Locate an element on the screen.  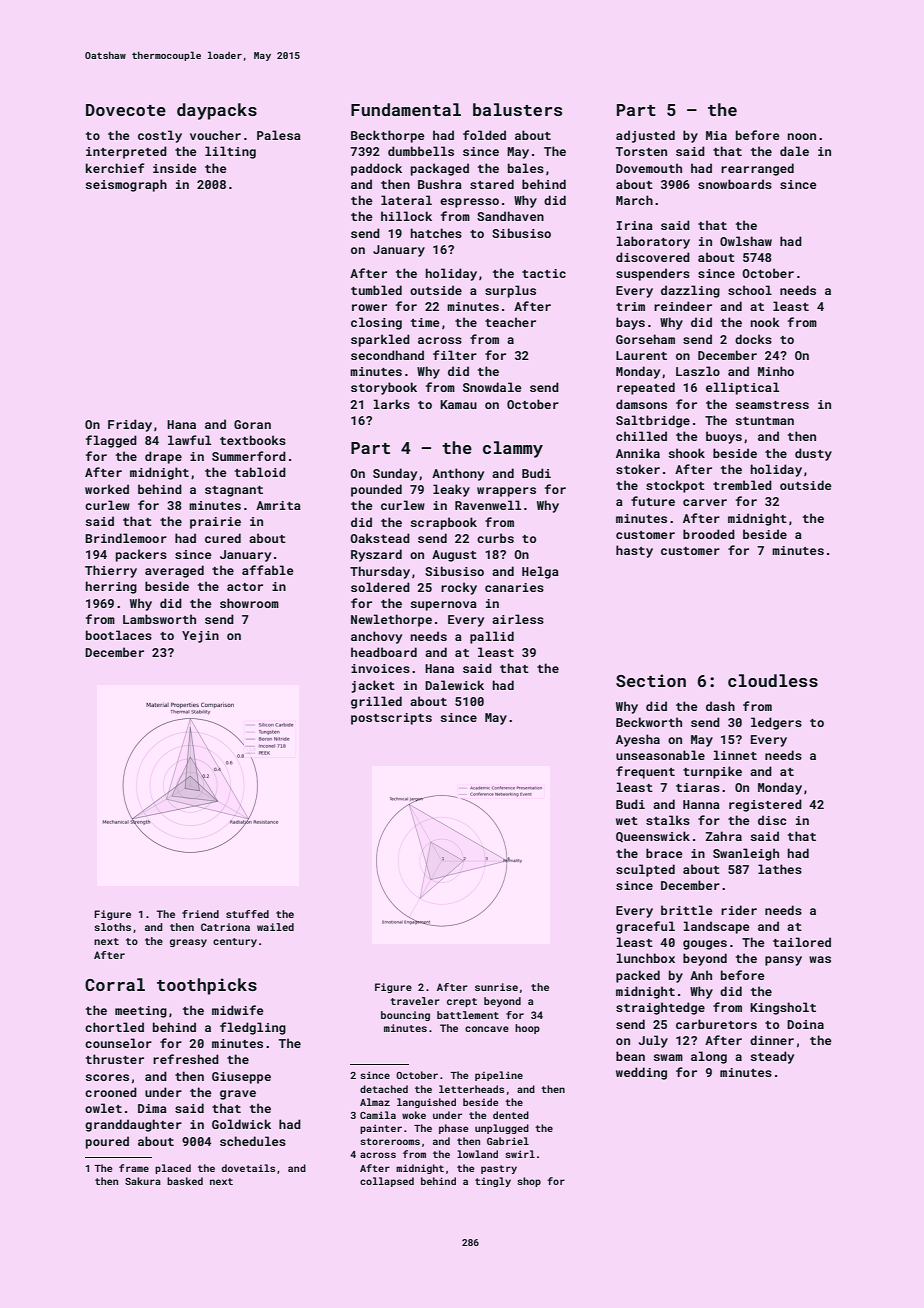
school is located at coordinates (750, 290).
